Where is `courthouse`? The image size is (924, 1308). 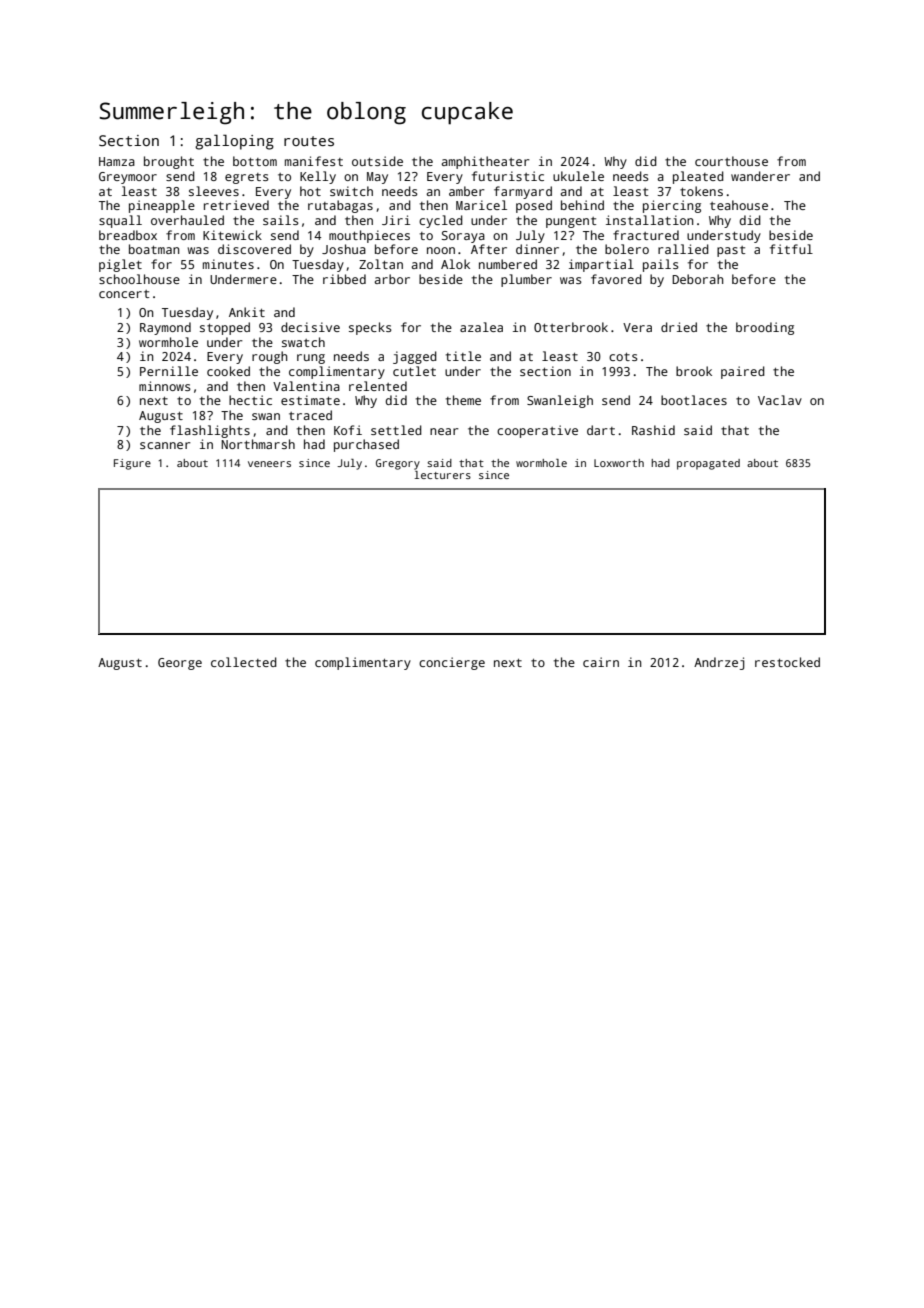
courthouse is located at coordinates (731, 161).
